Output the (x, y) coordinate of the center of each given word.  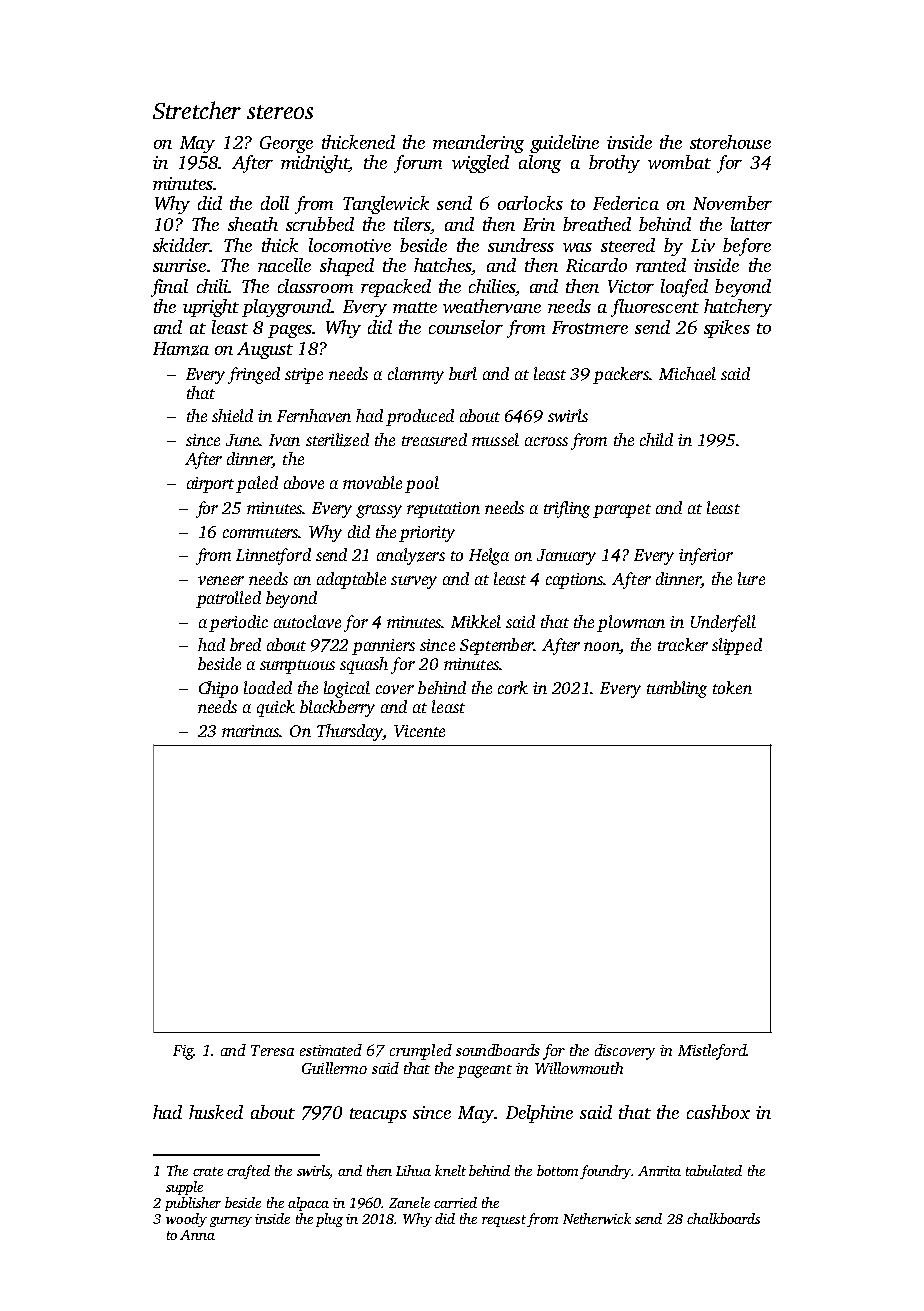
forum (418, 164)
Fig (183, 1052)
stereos (280, 112)
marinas (251, 731)
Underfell (723, 623)
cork (513, 687)
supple (184, 1188)
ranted (661, 265)
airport (210, 485)
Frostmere (590, 327)
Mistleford (712, 1052)
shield (232, 415)
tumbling (677, 689)
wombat (679, 162)
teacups (378, 1115)
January (566, 557)
